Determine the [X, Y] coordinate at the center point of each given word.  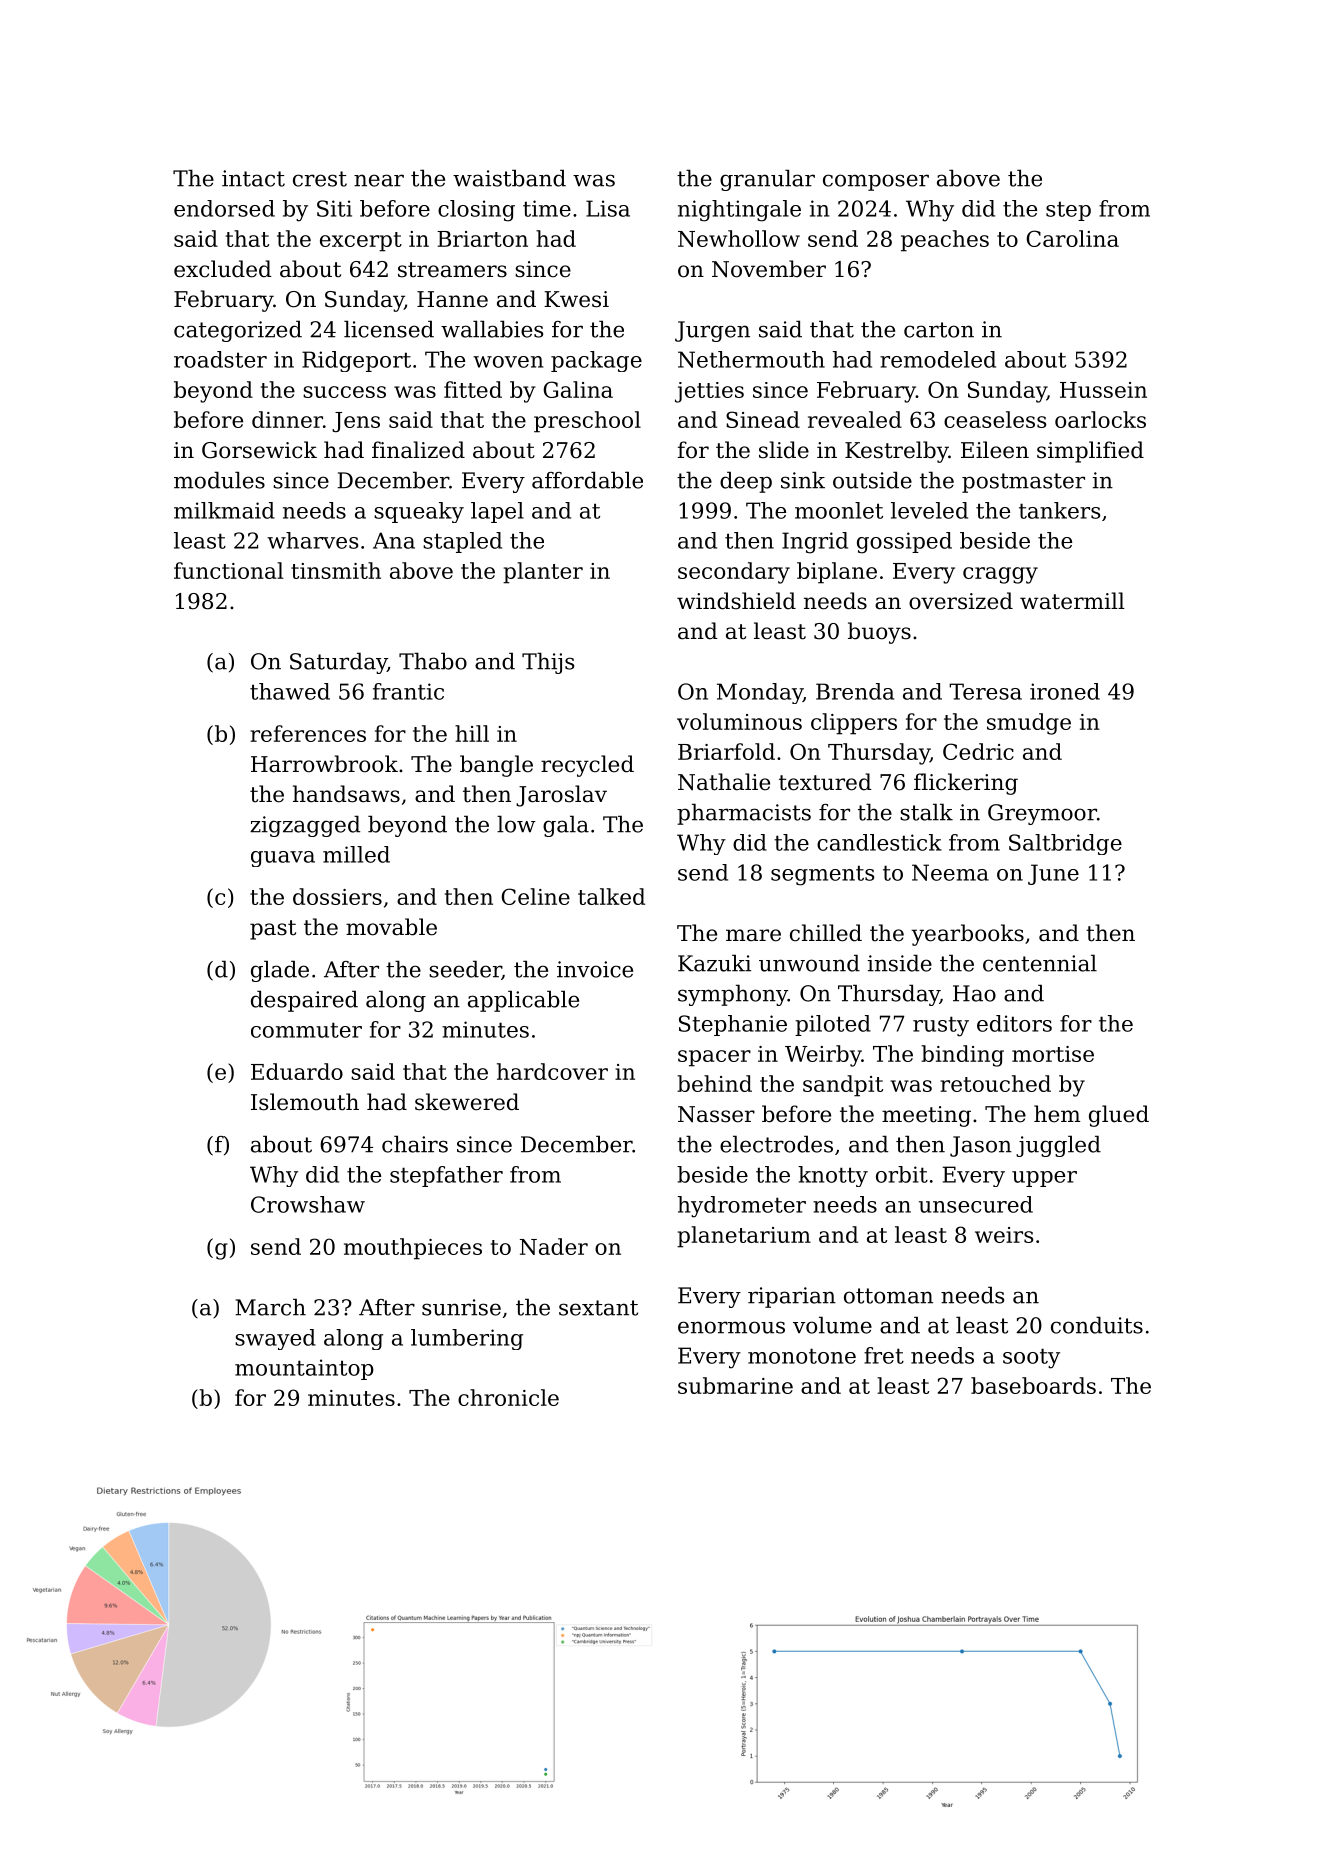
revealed [855, 419]
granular [767, 180]
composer [876, 182]
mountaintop [304, 1369]
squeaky [419, 512]
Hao [974, 993]
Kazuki [714, 963]
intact [253, 178]
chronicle [508, 1397]
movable [391, 927]
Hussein [1103, 390]
